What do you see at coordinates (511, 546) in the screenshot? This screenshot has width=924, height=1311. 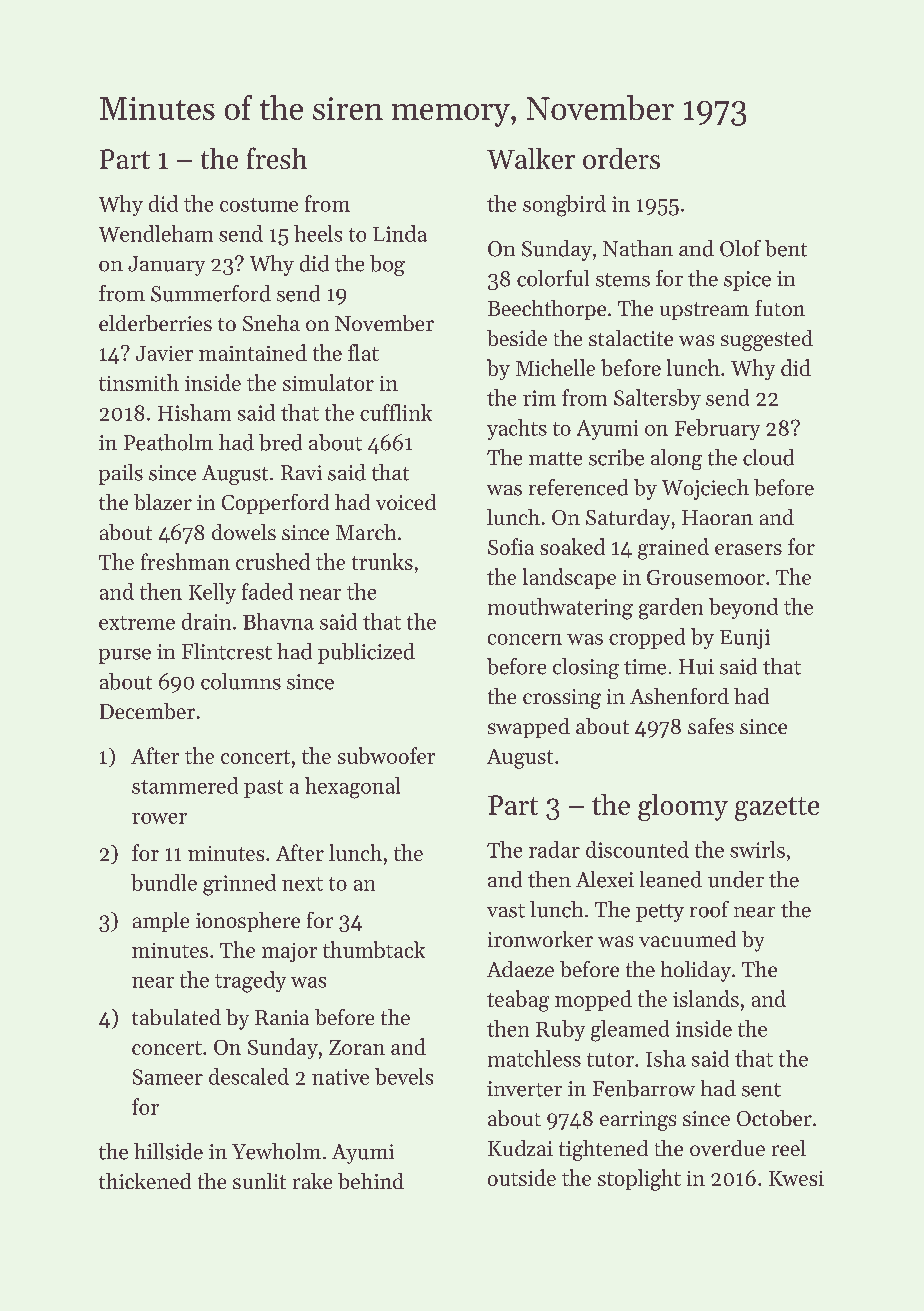 I see `Sofia` at bounding box center [511, 546].
